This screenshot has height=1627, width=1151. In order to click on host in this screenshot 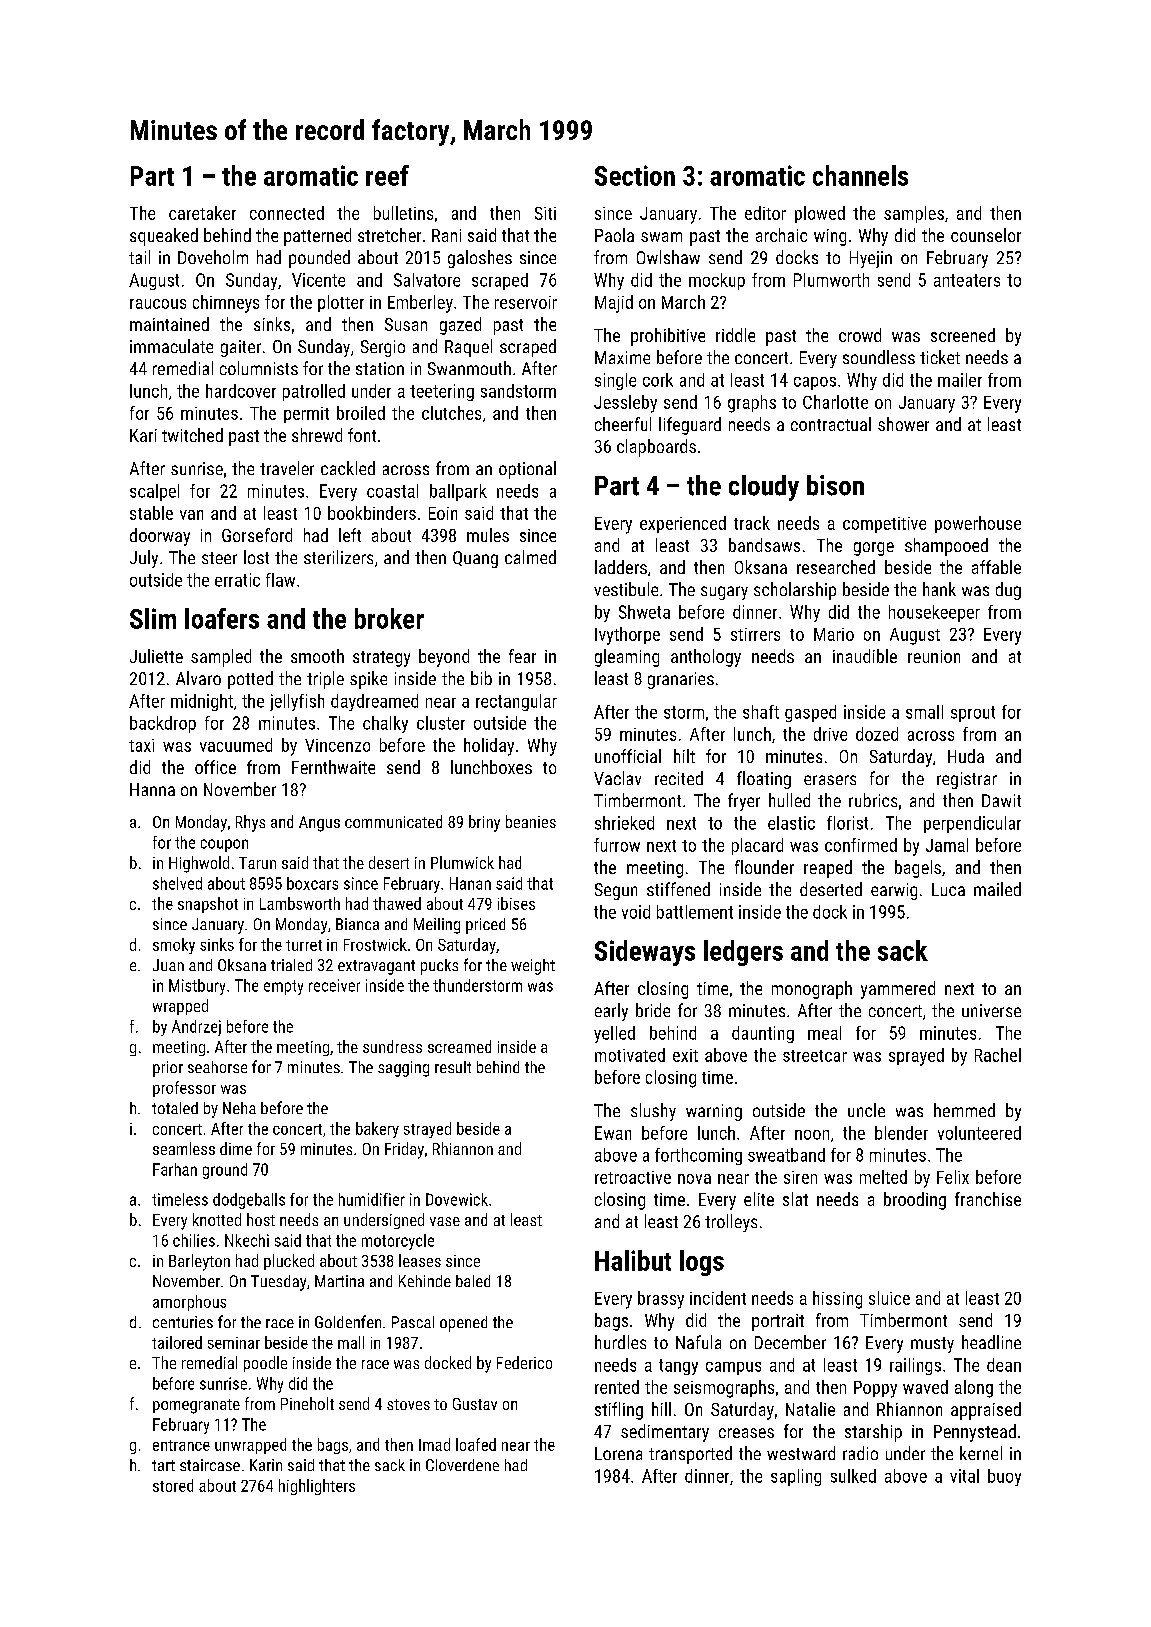, I will do `click(261, 1219)`.
